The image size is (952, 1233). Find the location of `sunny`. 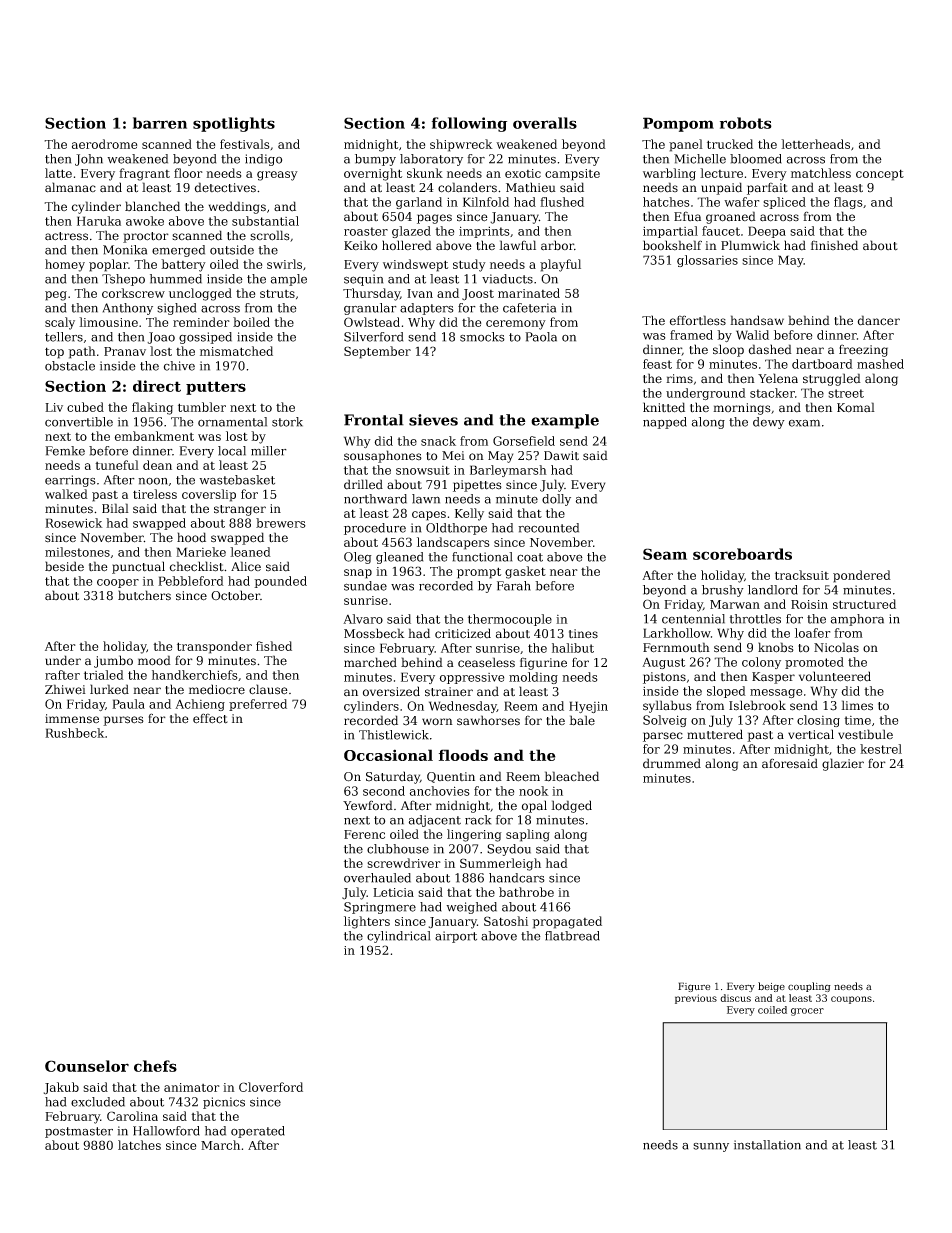

sunny is located at coordinates (711, 1147).
